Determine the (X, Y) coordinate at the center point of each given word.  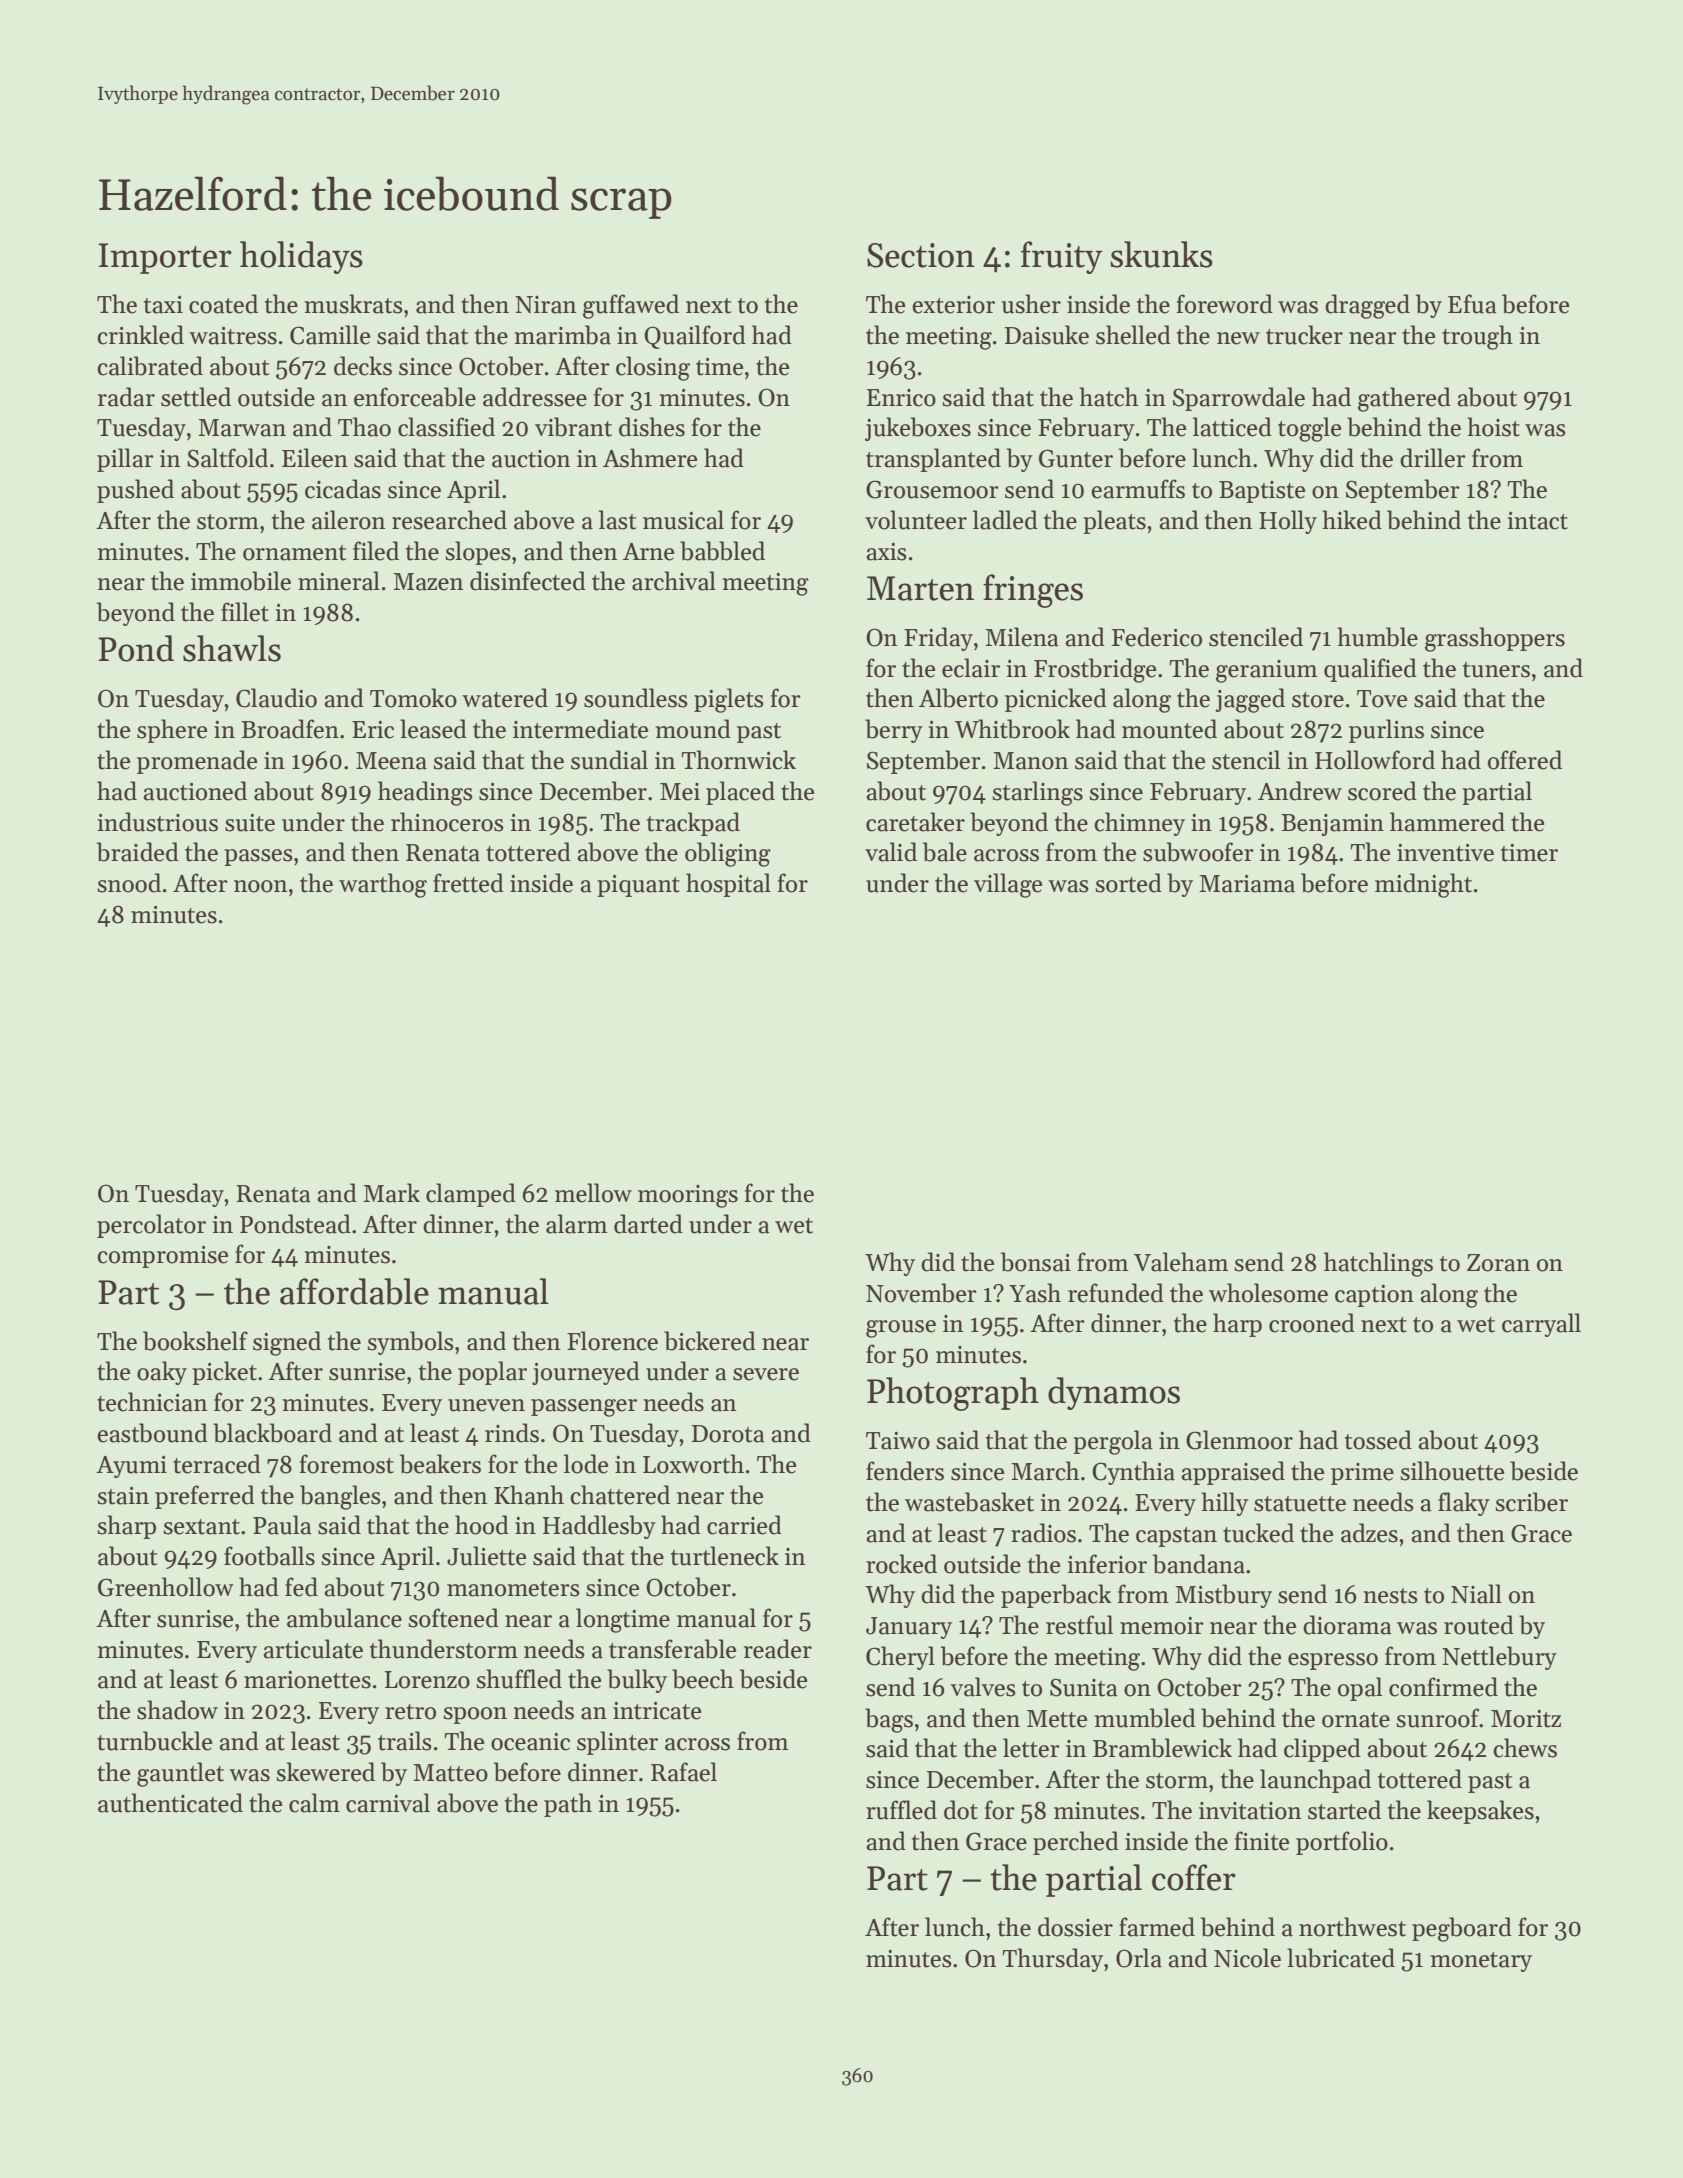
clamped (471, 1195)
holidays (301, 257)
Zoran (1498, 1263)
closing (653, 368)
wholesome (1268, 1293)
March (1045, 1471)
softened (453, 1618)
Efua (1472, 304)
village (1008, 885)
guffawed (631, 306)
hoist (1493, 427)
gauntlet (180, 1774)
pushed (135, 491)
